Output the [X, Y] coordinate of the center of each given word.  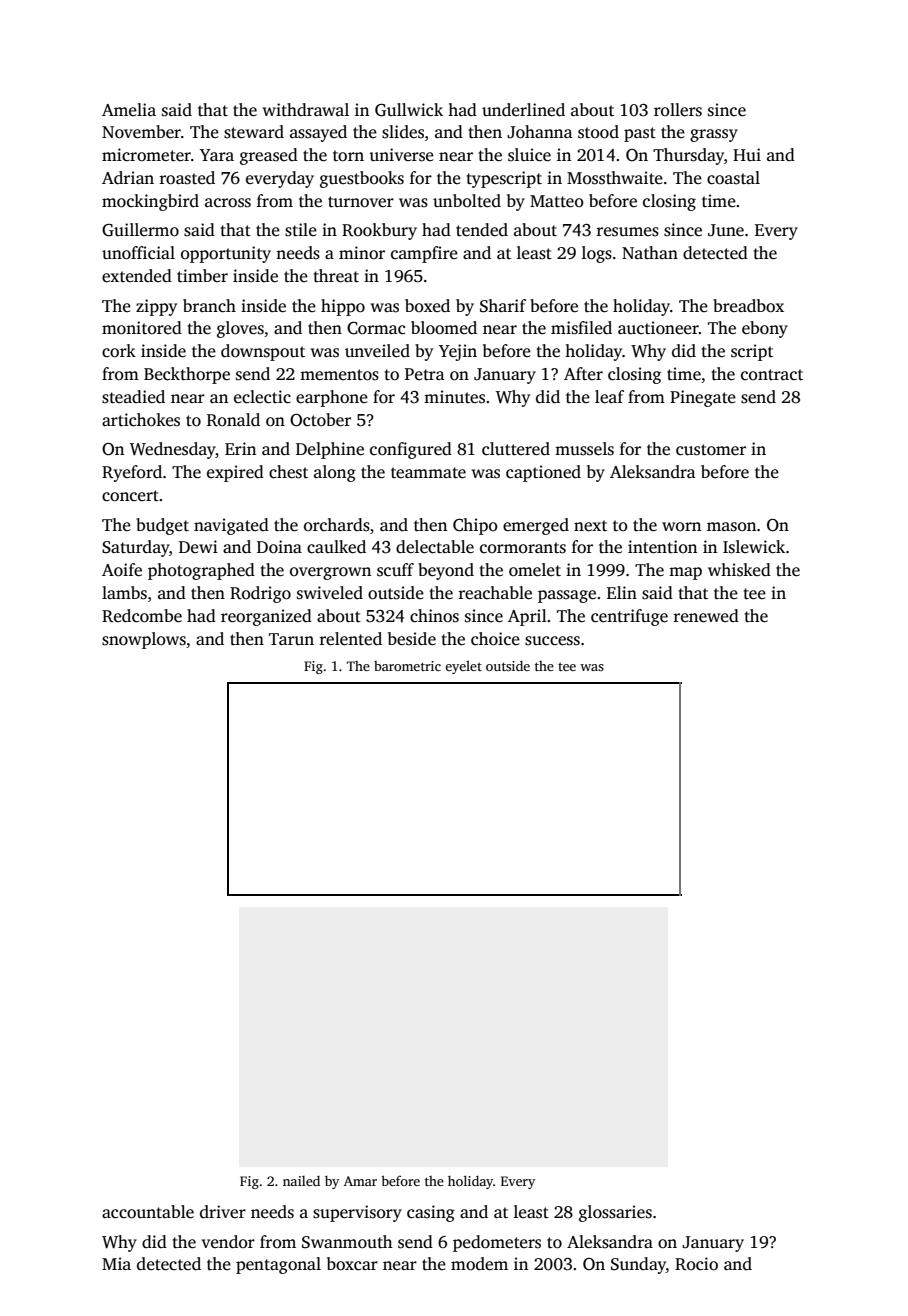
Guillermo [140, 230]
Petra [424, 374]
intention [662, 547]
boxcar [352, 1264]
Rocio [696, 1264]
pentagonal [278, 1265]
